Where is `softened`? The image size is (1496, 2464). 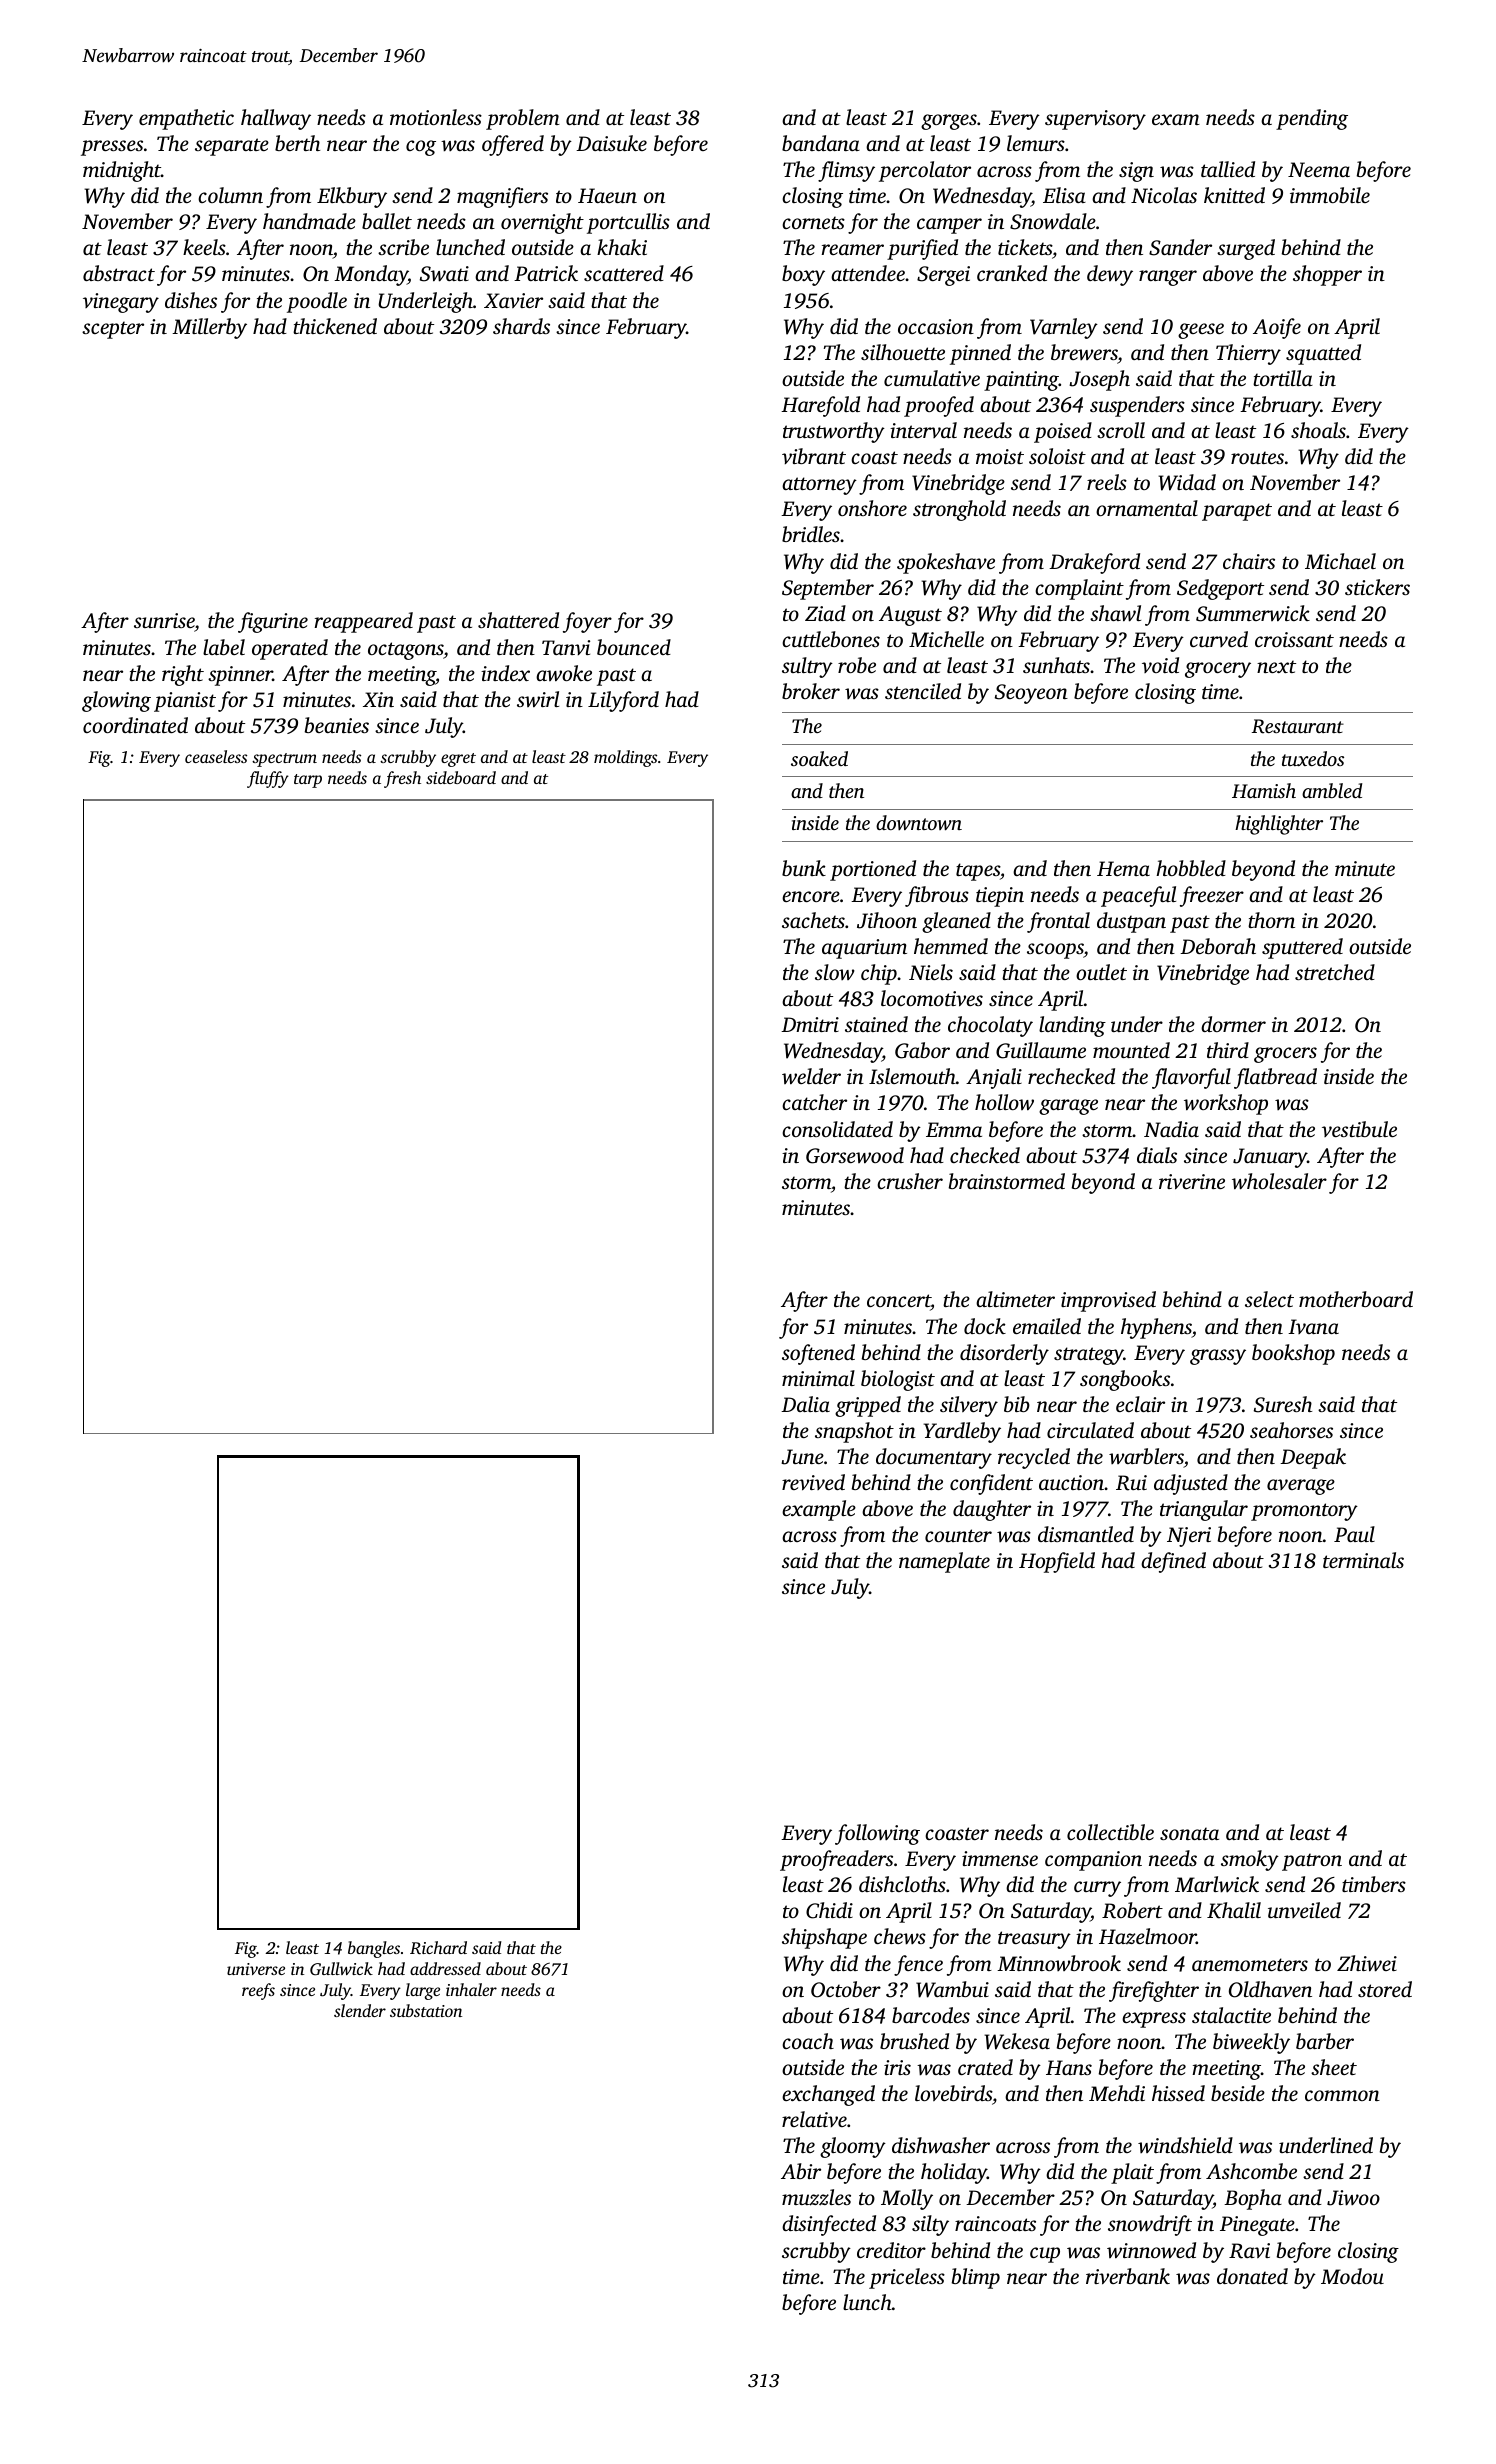 softened is located at coordinates (818, 1354).
